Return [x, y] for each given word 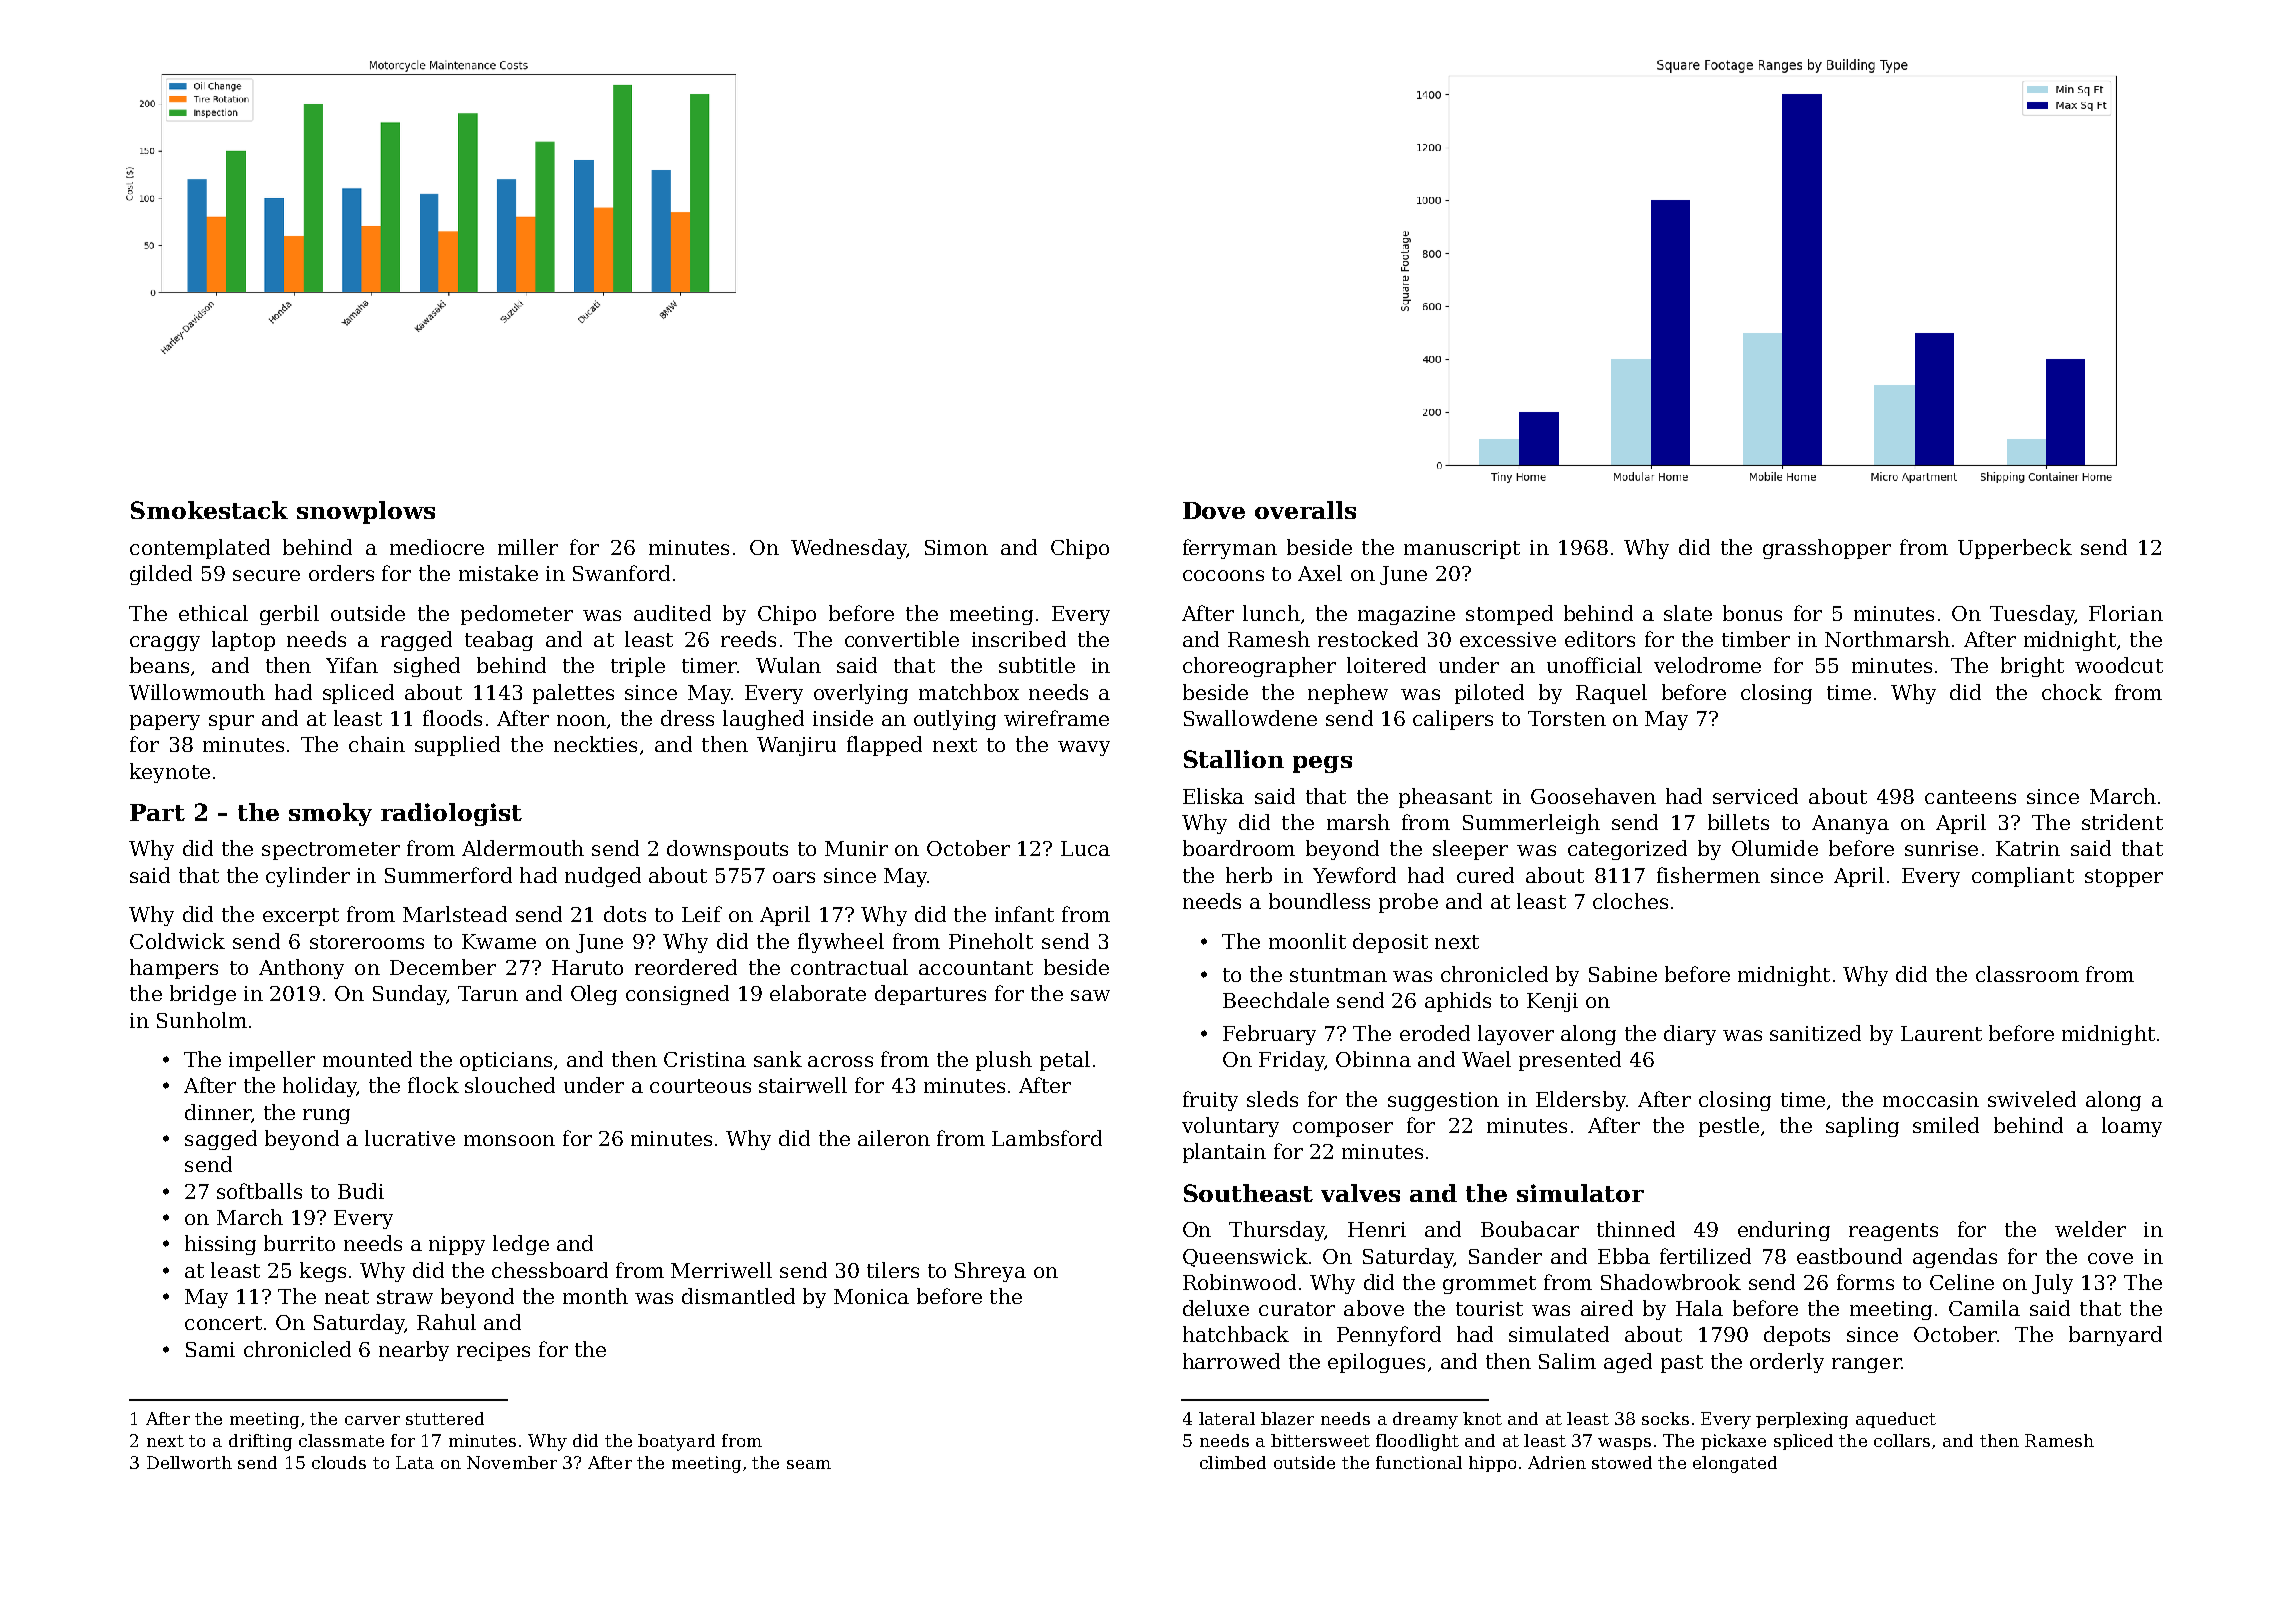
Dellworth [189, 1462]
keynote [170, 773]
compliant [2023, 877]
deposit [1390, 943]
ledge [521, 1245]
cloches [1630, 901]
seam [809, 1464]
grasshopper [1827, 549]
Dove [1214, 510]
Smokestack [209, 510]
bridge [203, 995]
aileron [894, 1138]
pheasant [1445, 798]
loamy [2132, 1127]
